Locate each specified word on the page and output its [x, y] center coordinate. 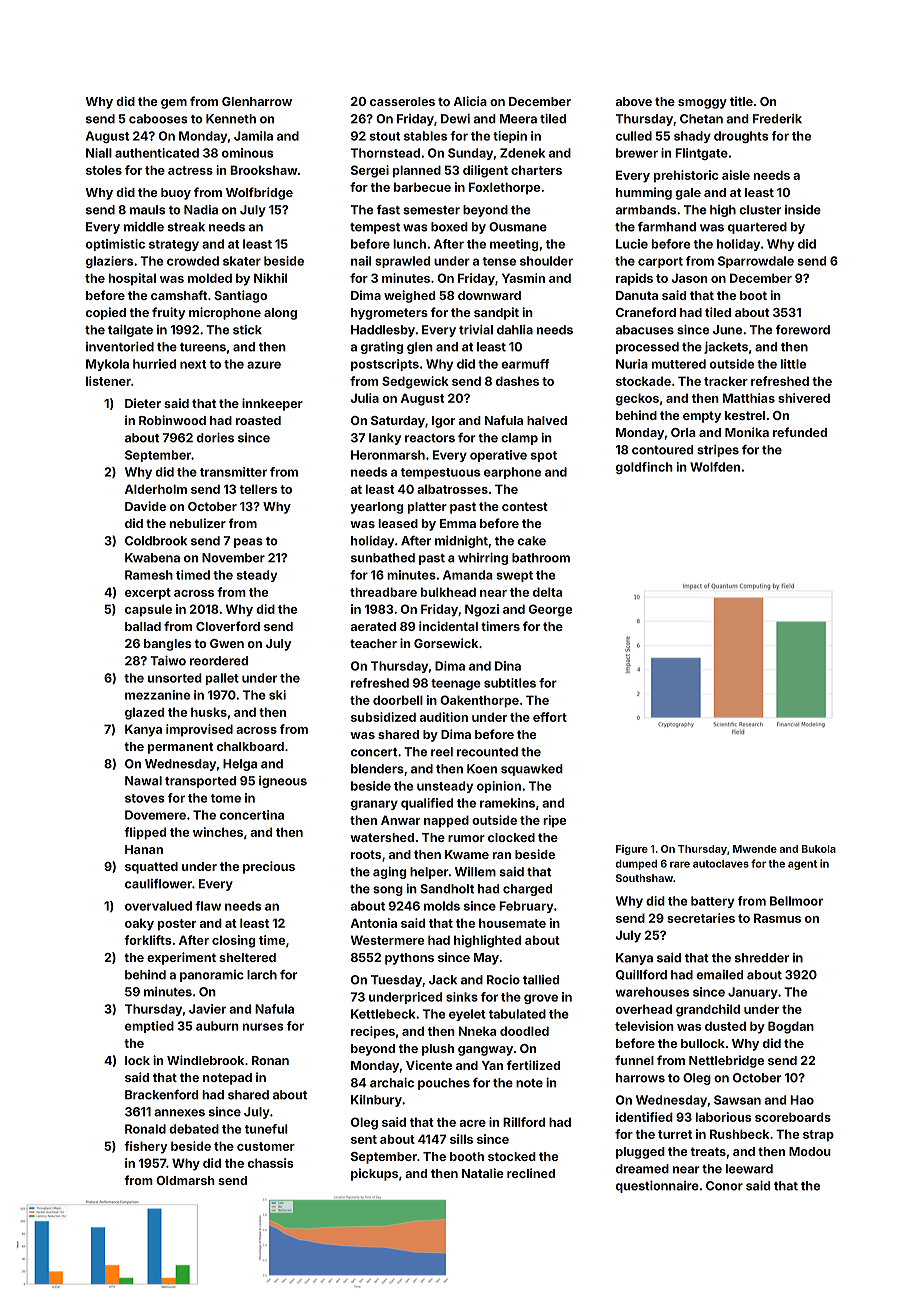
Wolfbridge [259, 193]
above [634, 101]
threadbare [383, 592]
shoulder [546, 261]
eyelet [467, 1015]
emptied [149, 1027]
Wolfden [715, 467]
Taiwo [168, 661]
